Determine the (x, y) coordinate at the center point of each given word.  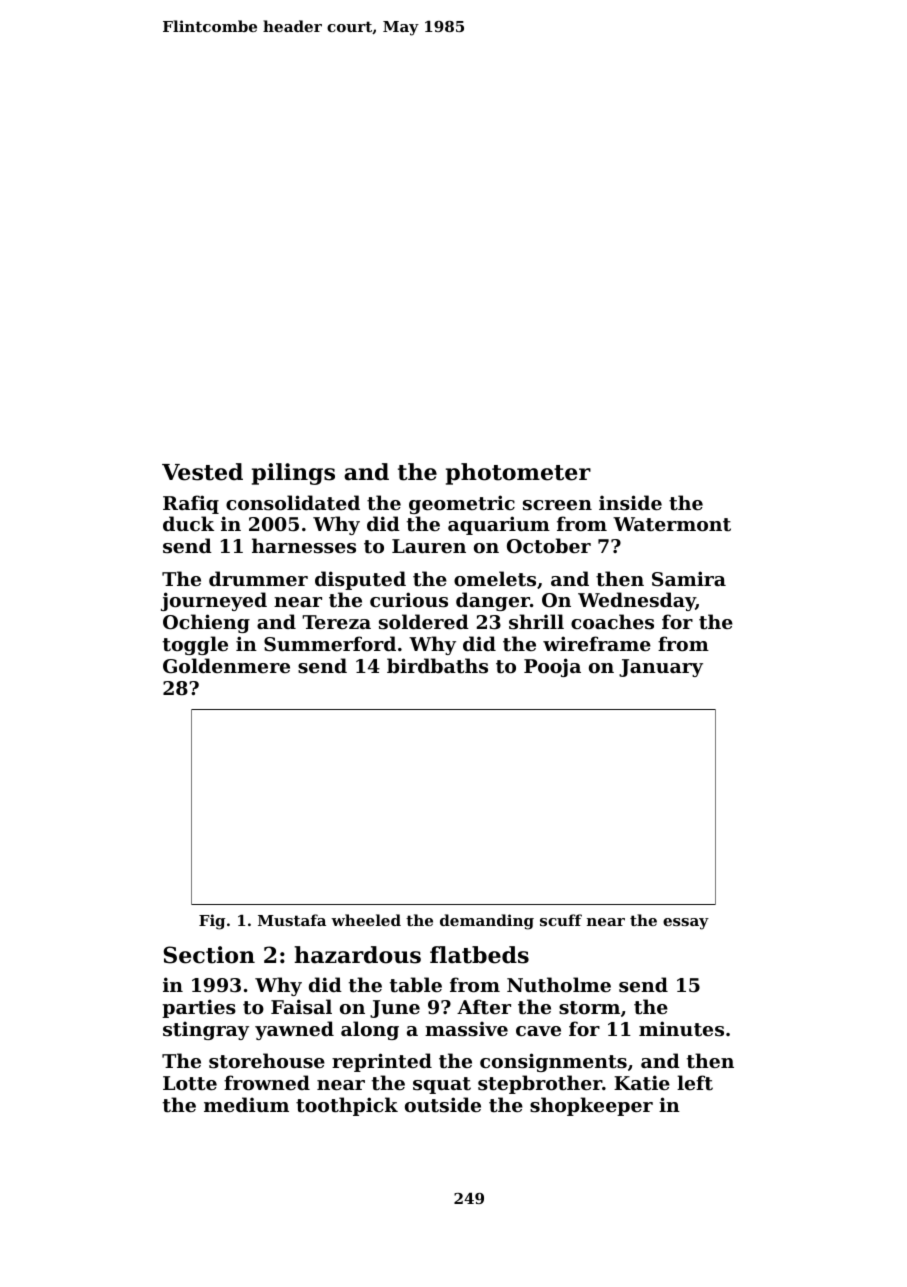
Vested (202, 472)
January (661, 668)
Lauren (429, 546)
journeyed (214, 601)
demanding (487, 922)
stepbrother (540, 1084)
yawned (294, 1030)
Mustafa (292, 920)
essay (686, 924)
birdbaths (437, 666)
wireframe (597, 643)
